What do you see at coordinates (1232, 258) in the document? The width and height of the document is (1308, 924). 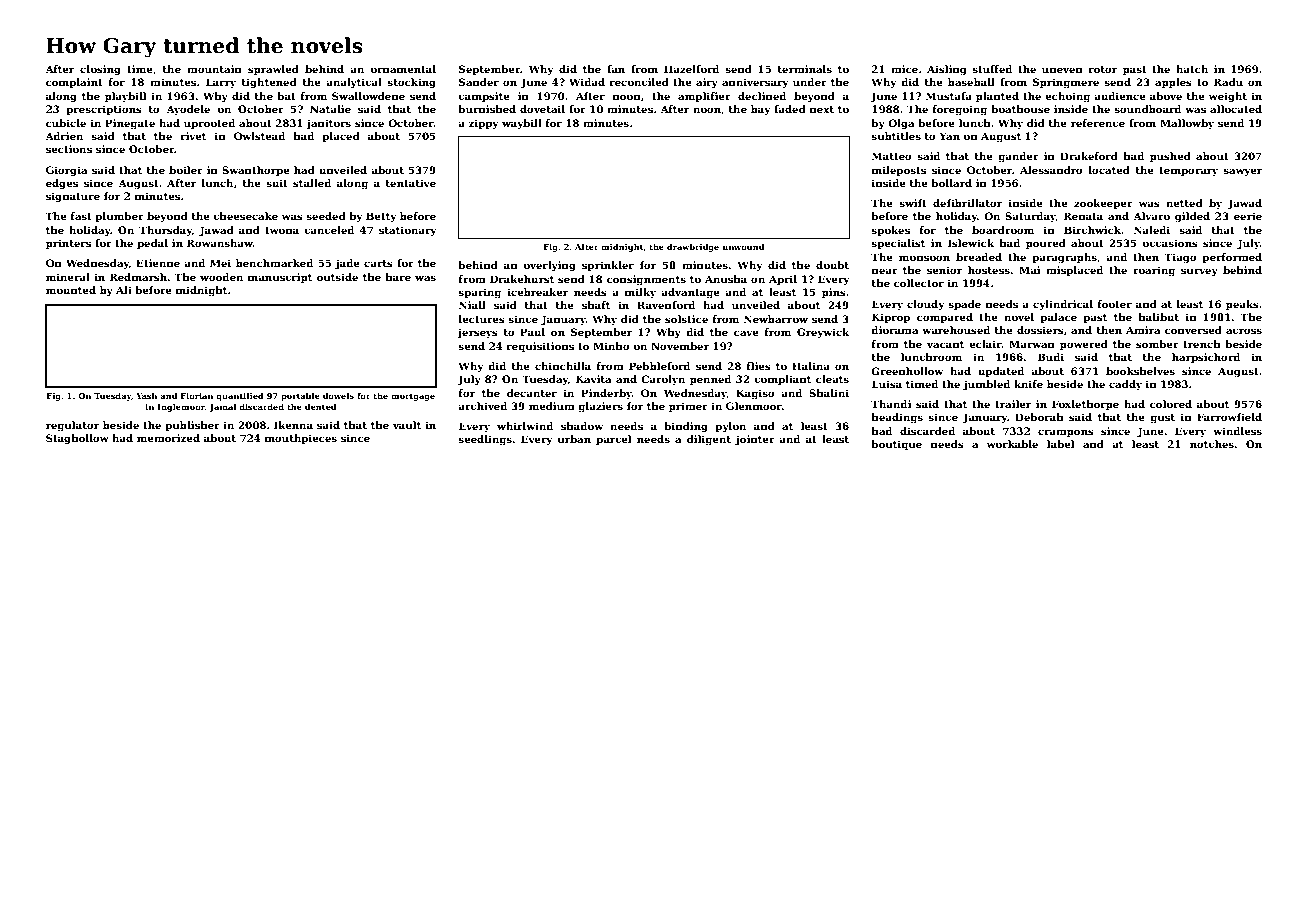 I see `performed` at bounding box center [1232, 258].
